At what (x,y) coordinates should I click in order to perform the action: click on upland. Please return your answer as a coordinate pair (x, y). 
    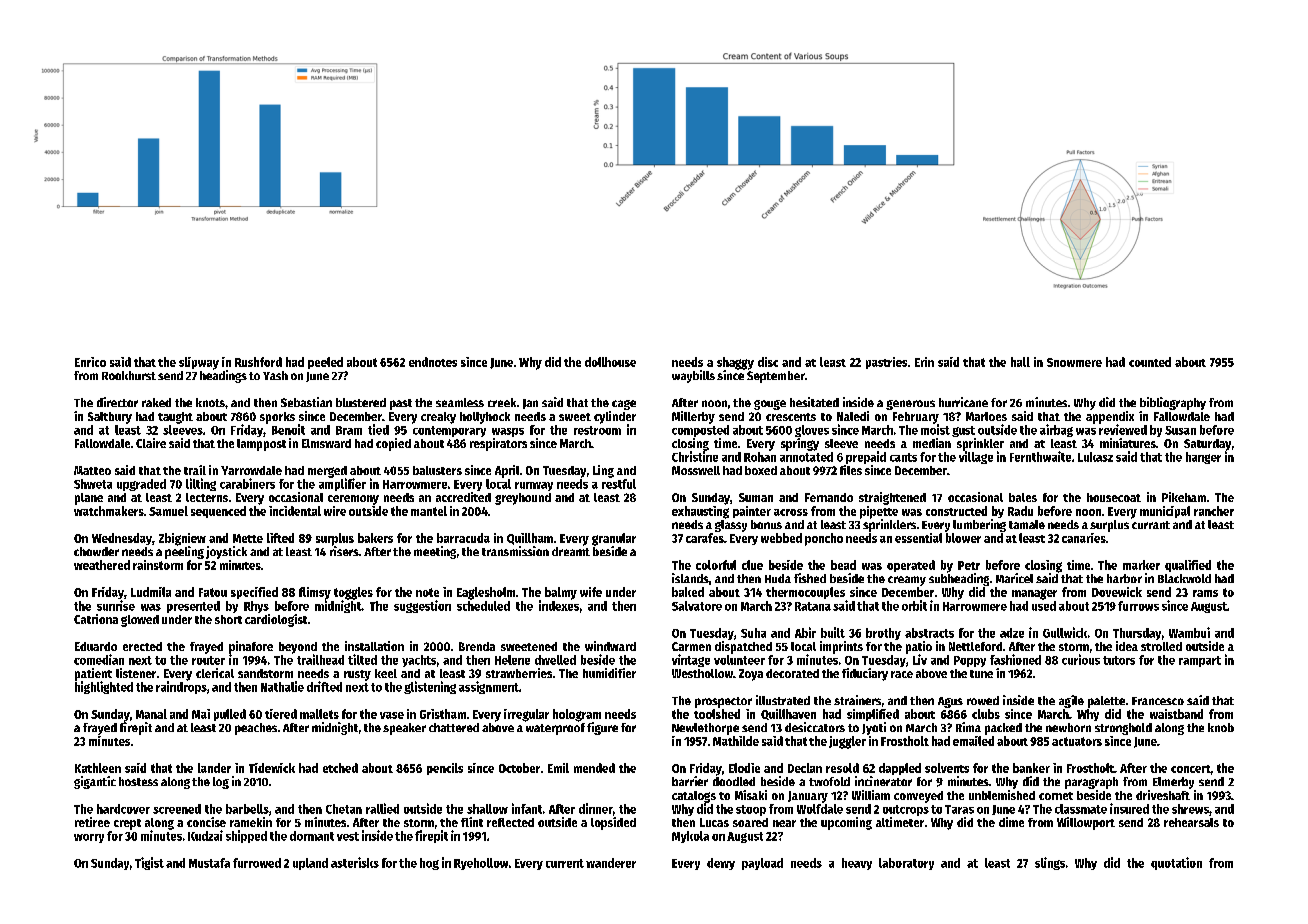
    Looking at the image, I should click on (310, 864).
